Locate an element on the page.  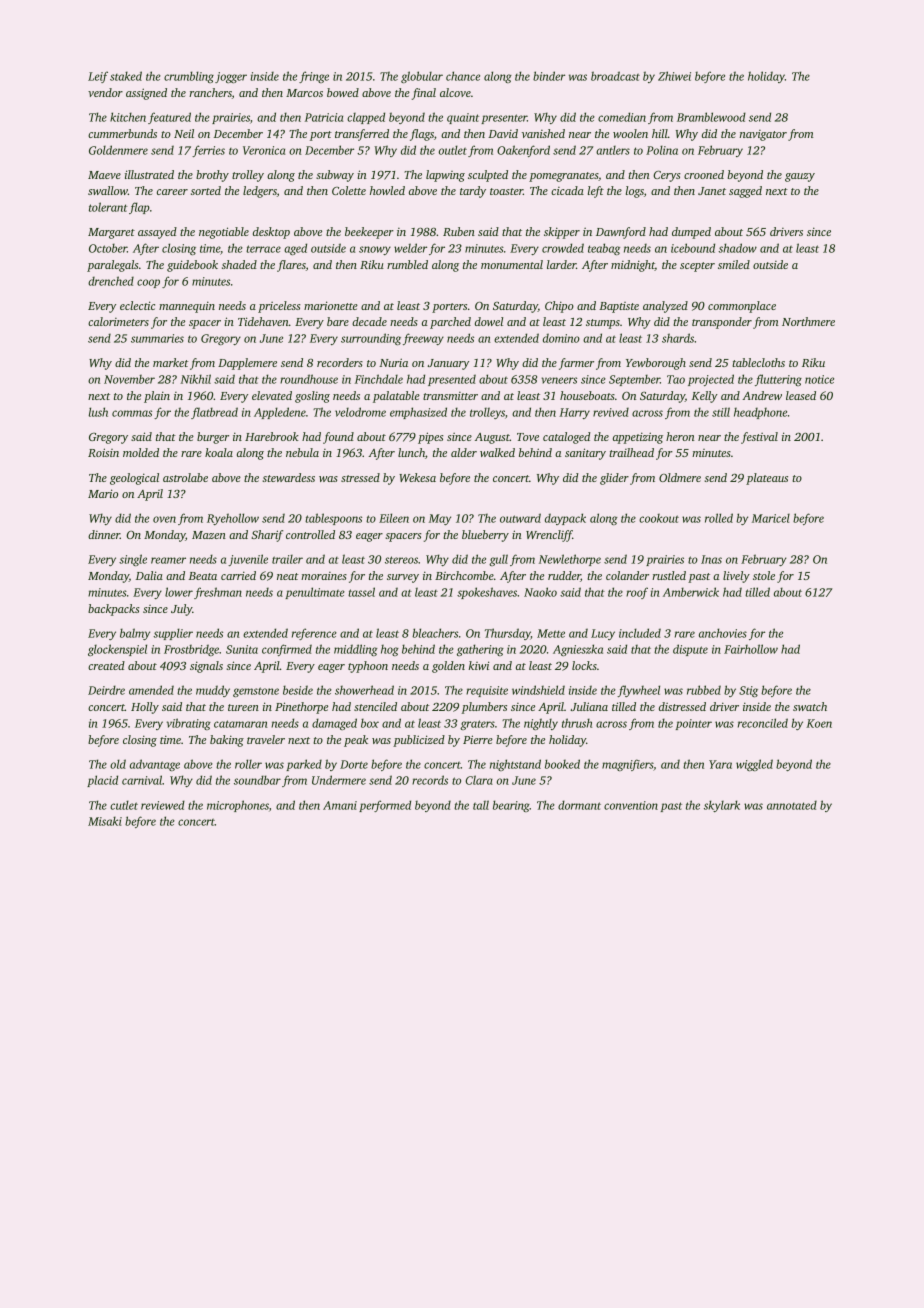
logs is located at coordinates (635, 192).
